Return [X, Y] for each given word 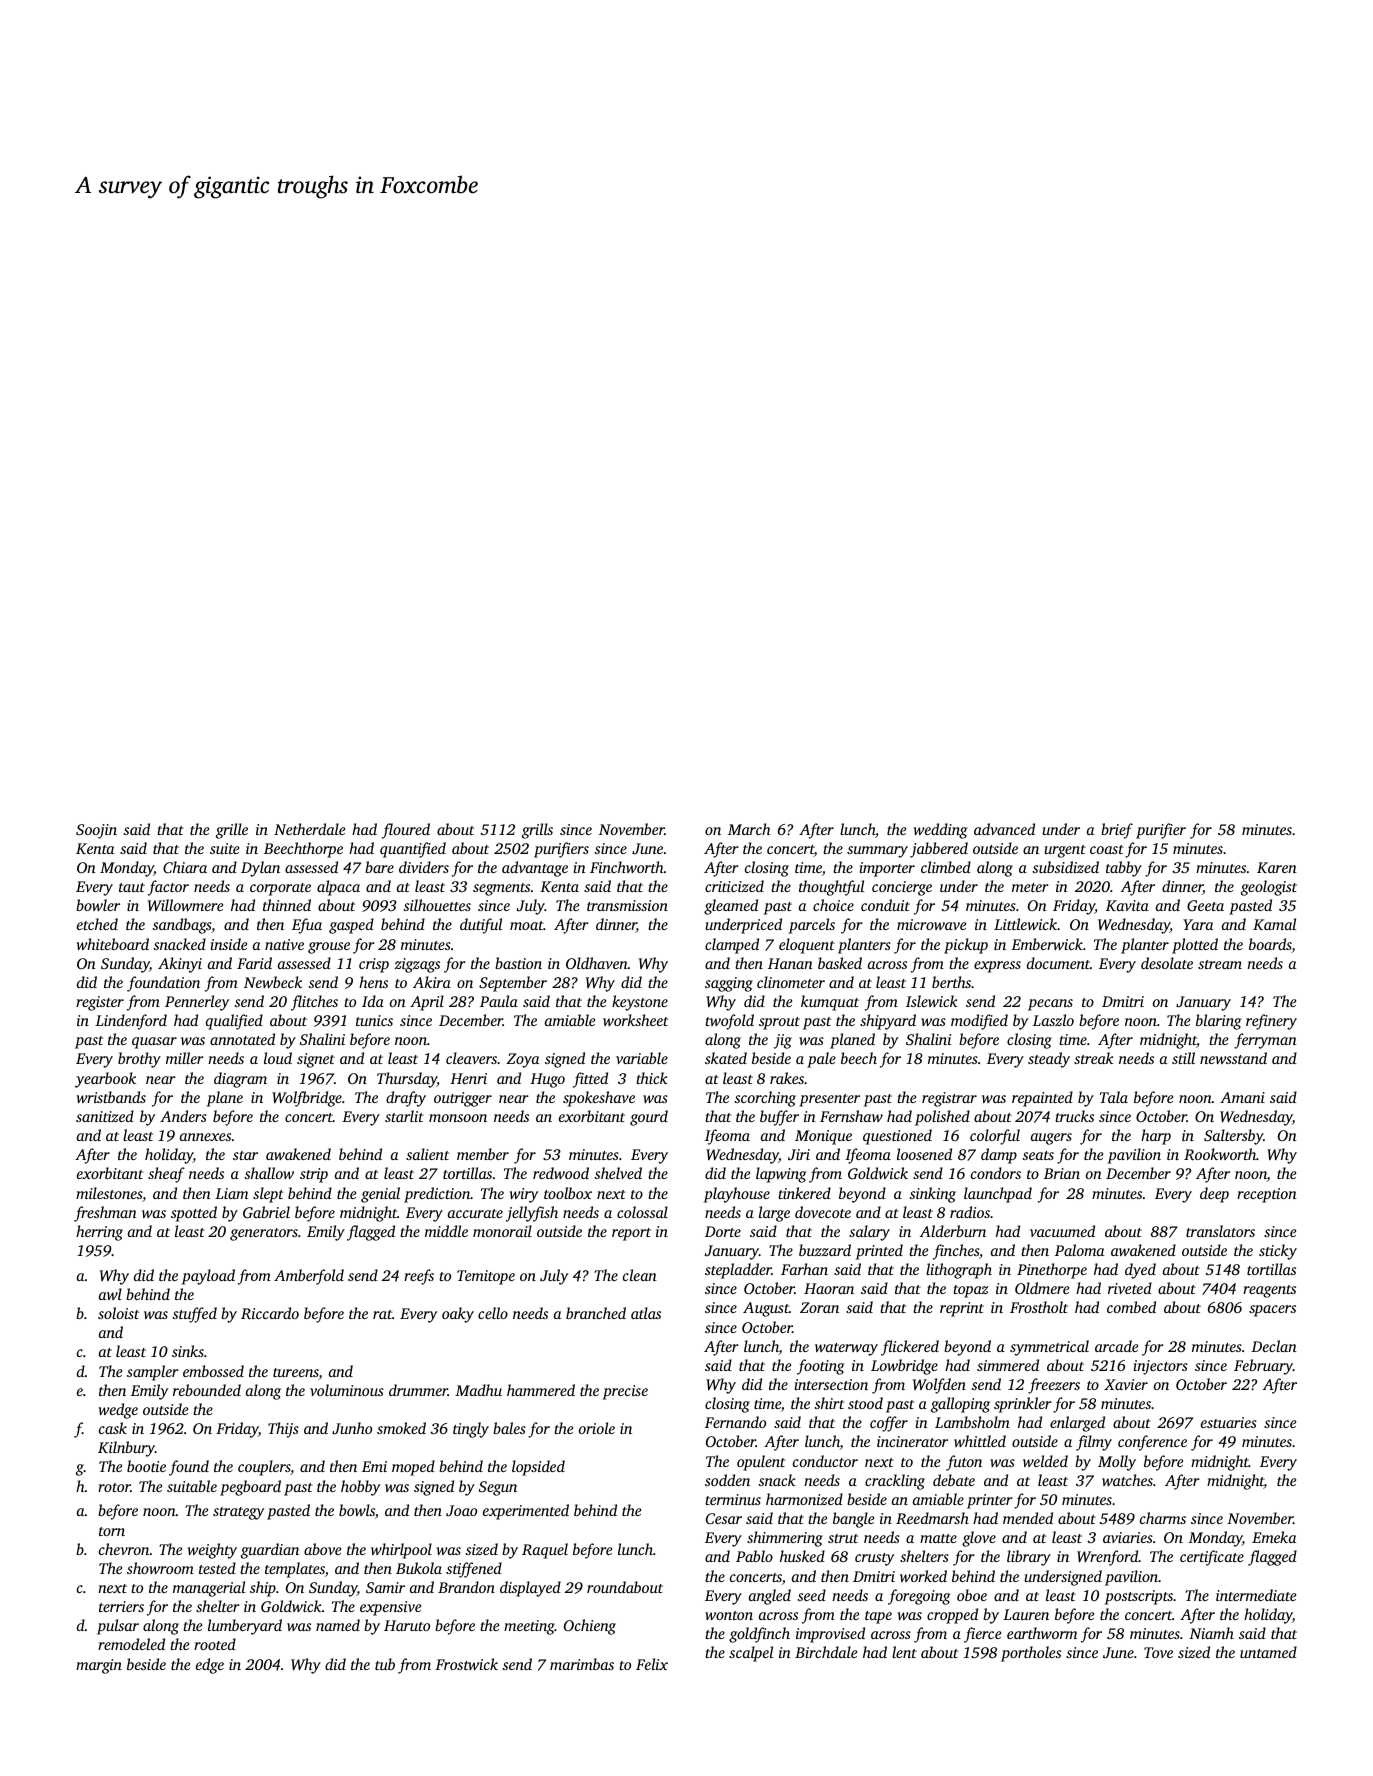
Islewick [932, 1001]
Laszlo [1053, 1020]
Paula [499, 1001]
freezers [1054, 1386]
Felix [652, 1664]
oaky [458, 1315]
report [631, 1234]
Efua [307, 926]
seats [1038, 1155]
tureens [296, 1374]
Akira [432, 982]
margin [99, 1666]
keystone [640, 1003]
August [766, 1309]
